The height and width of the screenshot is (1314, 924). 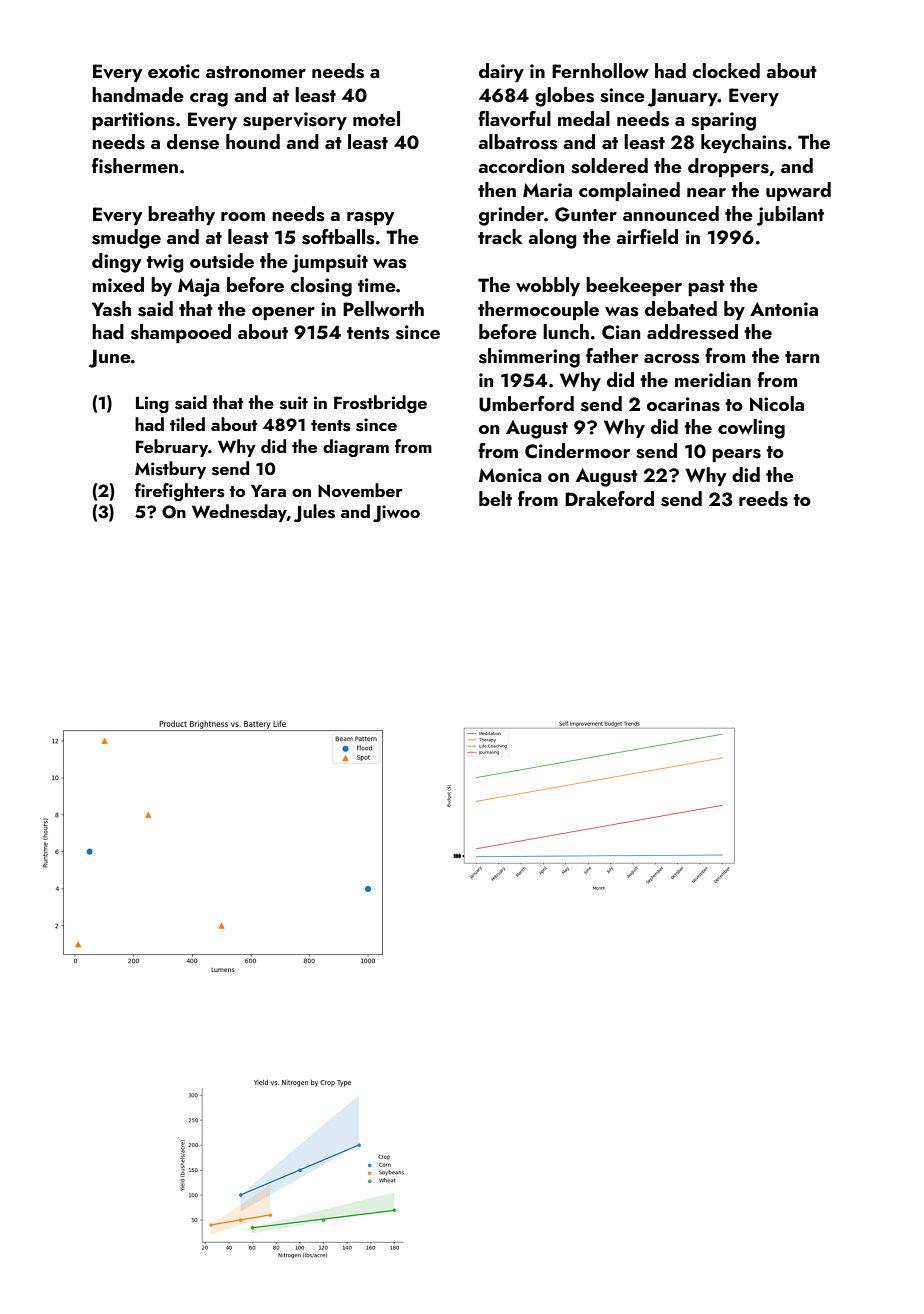 What do you see at coordinates (538, 310) in the screenshot?
I see `thermocouple` at bounding box center [538, 310].
